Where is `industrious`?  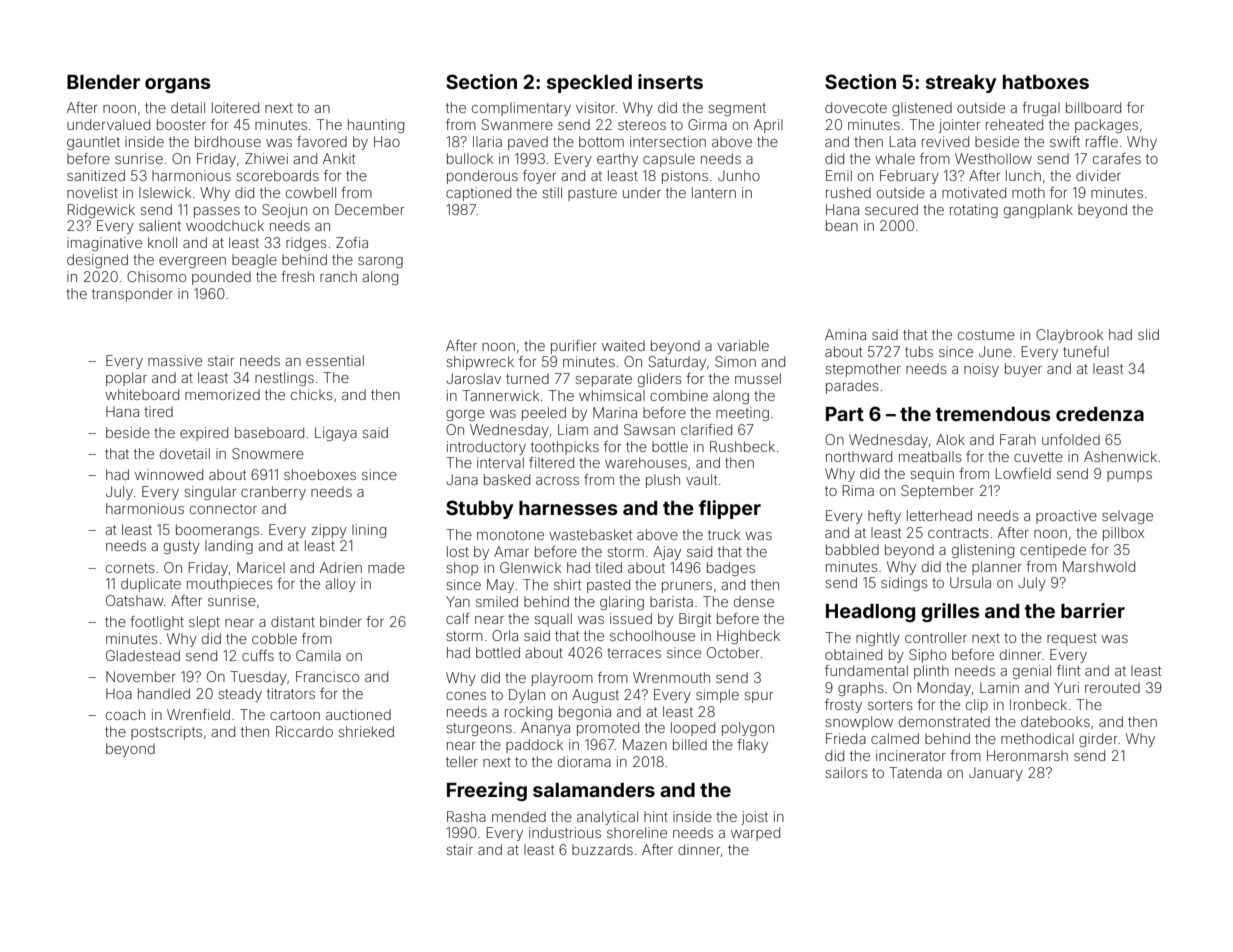 industrious is located at coordinates (565, 832).
